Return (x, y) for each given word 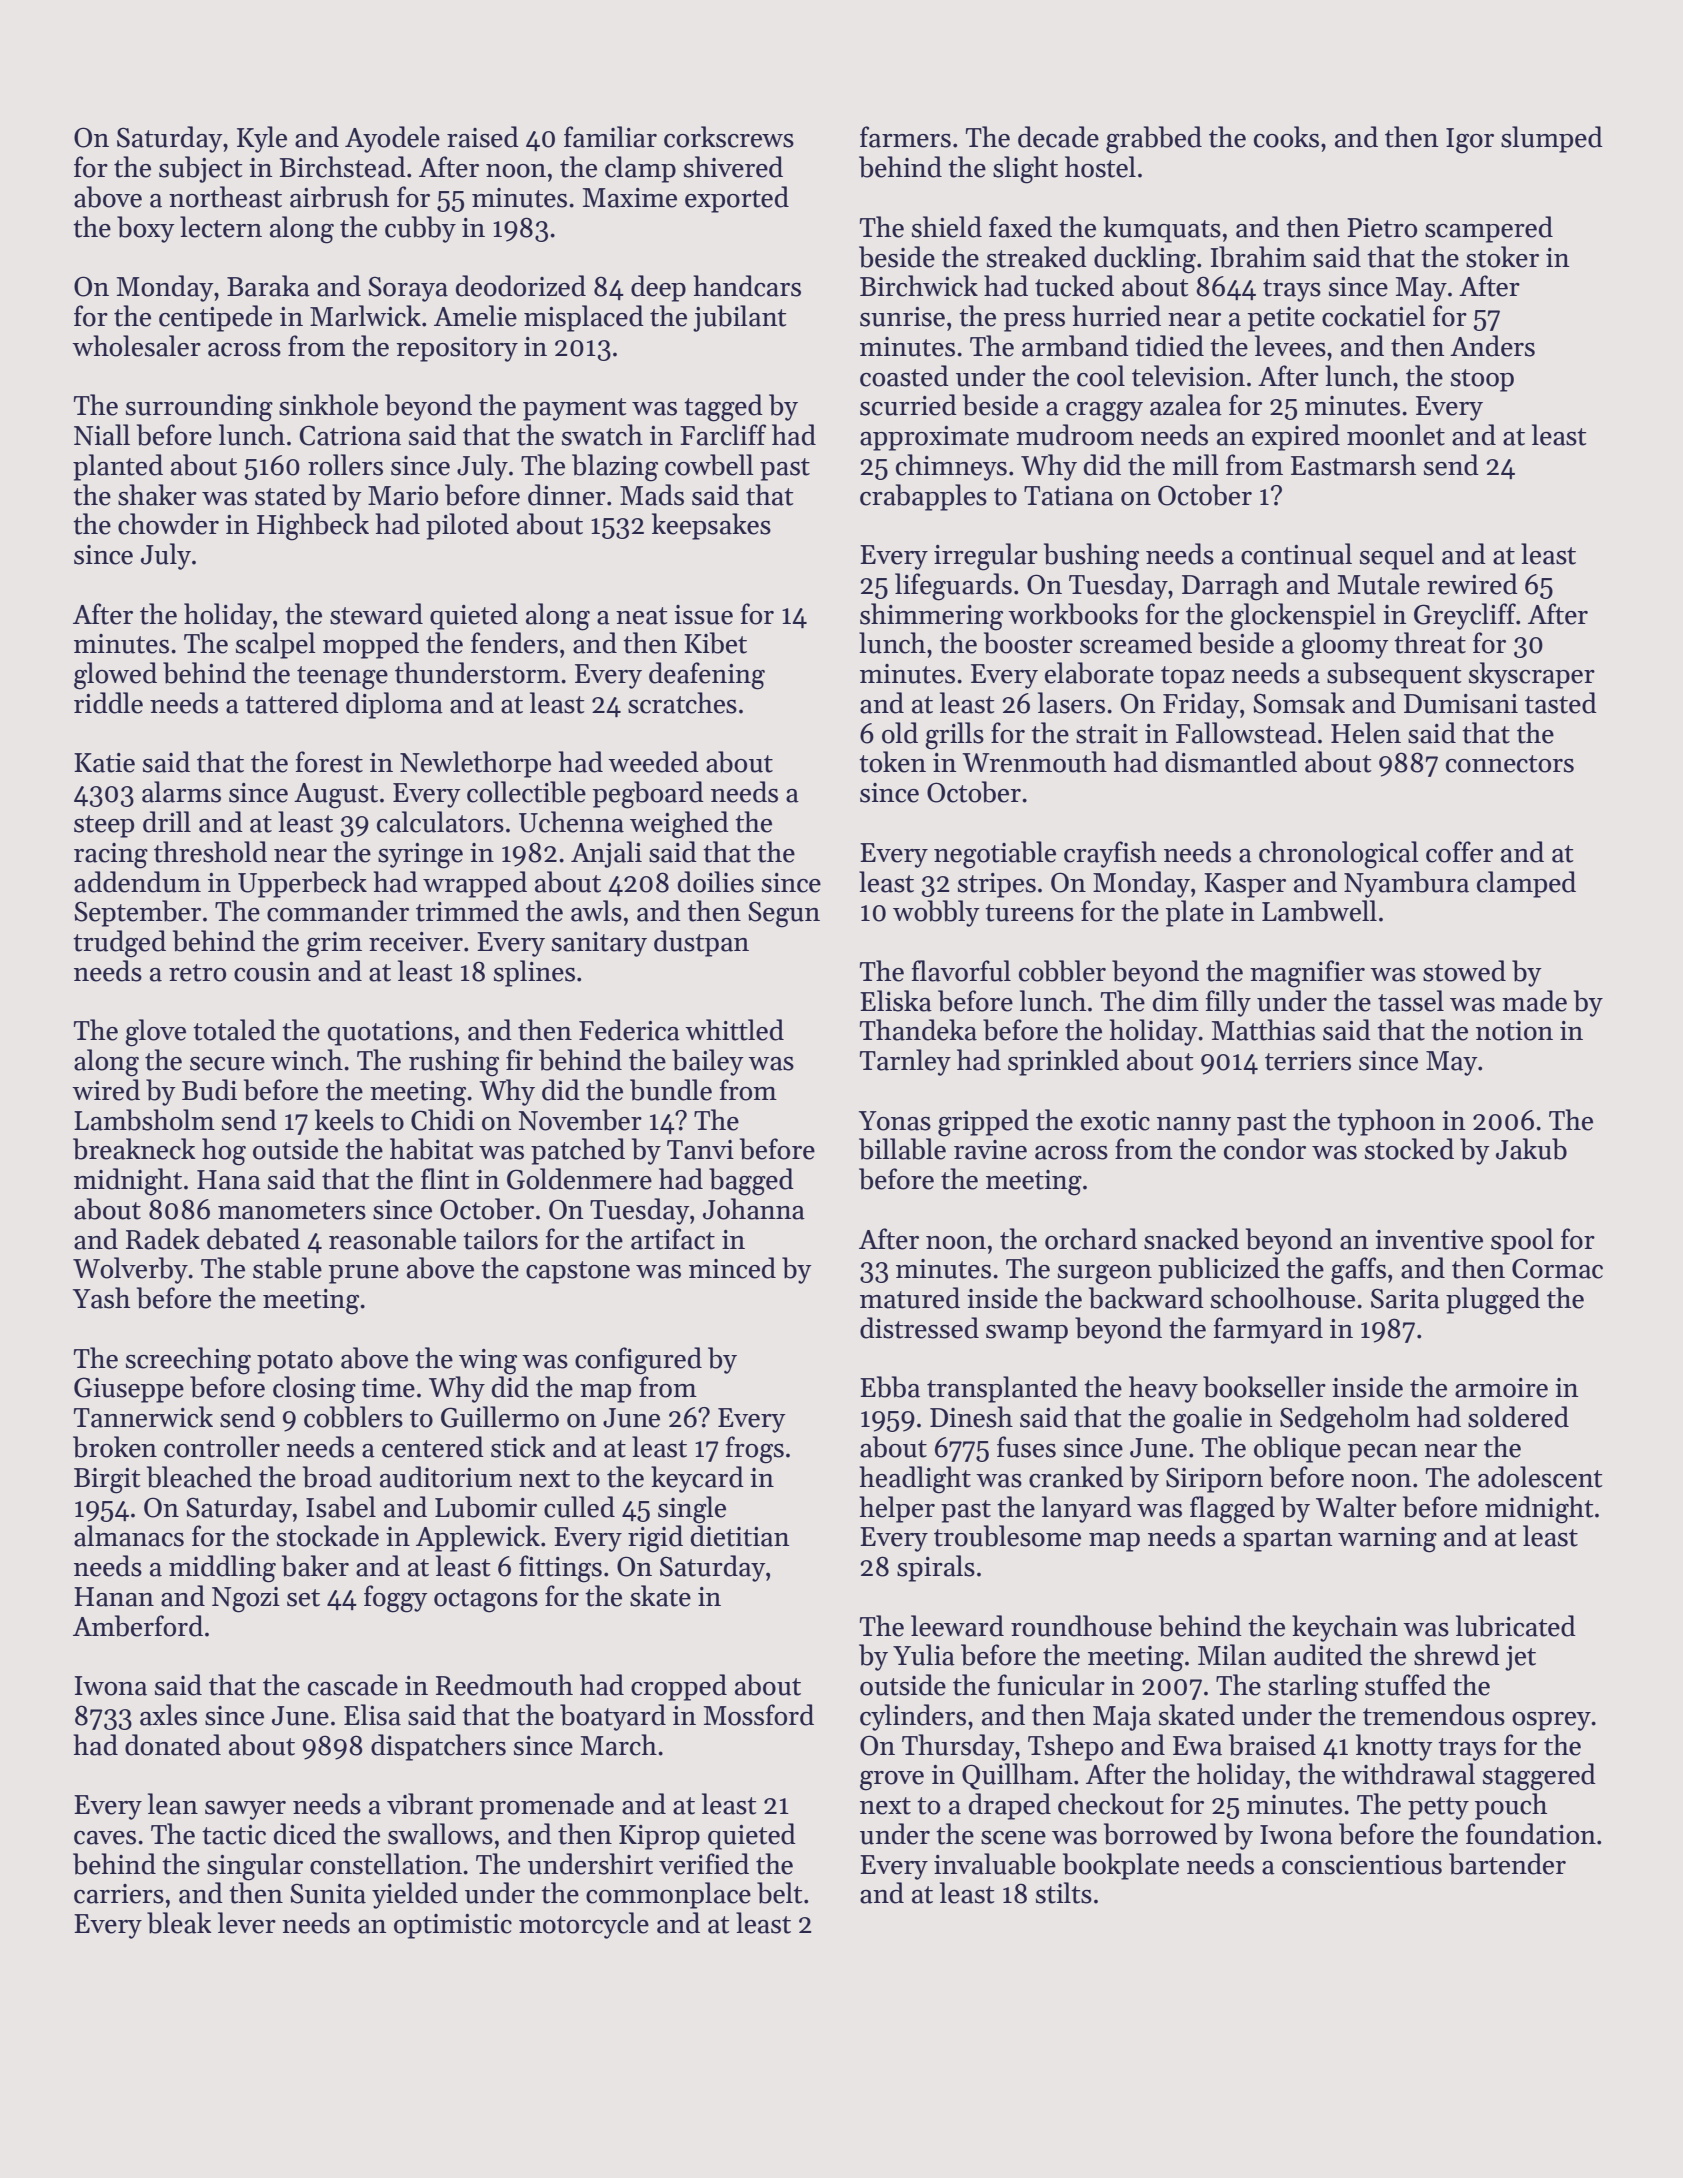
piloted (467, 526)
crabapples (923, 497)
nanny (1194, 1126)
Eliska (896, 1001)
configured (638, 1361)
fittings (560, 1569)
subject (200, 169)
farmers (905, 137)
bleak (179, 1923)
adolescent (1540, 1477)
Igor (1470, 141)
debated (253, 1239)
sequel (1397, 556)
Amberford (138, 1626)
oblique (1297, 1449)
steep (104, 826)
